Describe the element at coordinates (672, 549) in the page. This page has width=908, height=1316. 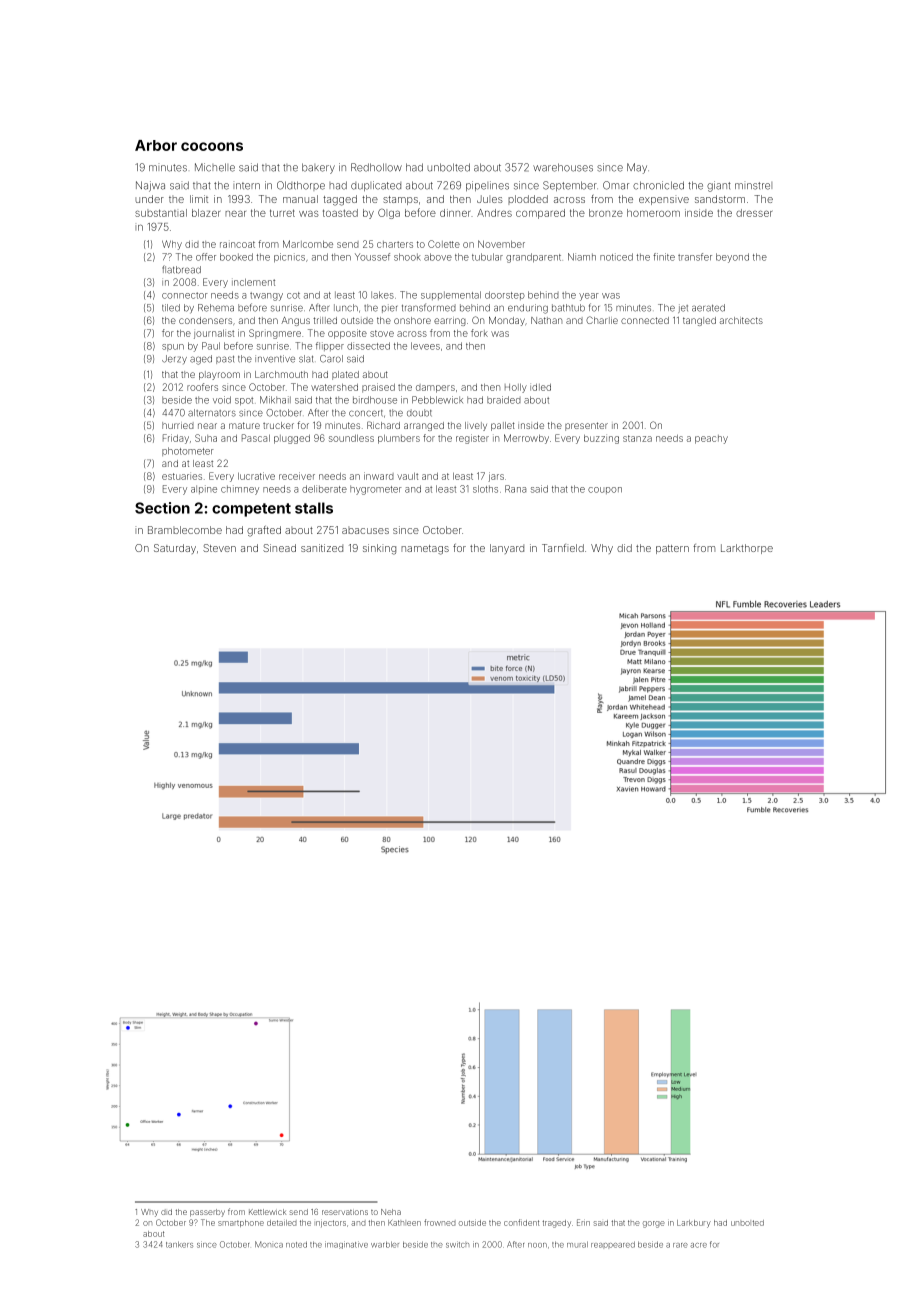
I see `pattern` at that location.
